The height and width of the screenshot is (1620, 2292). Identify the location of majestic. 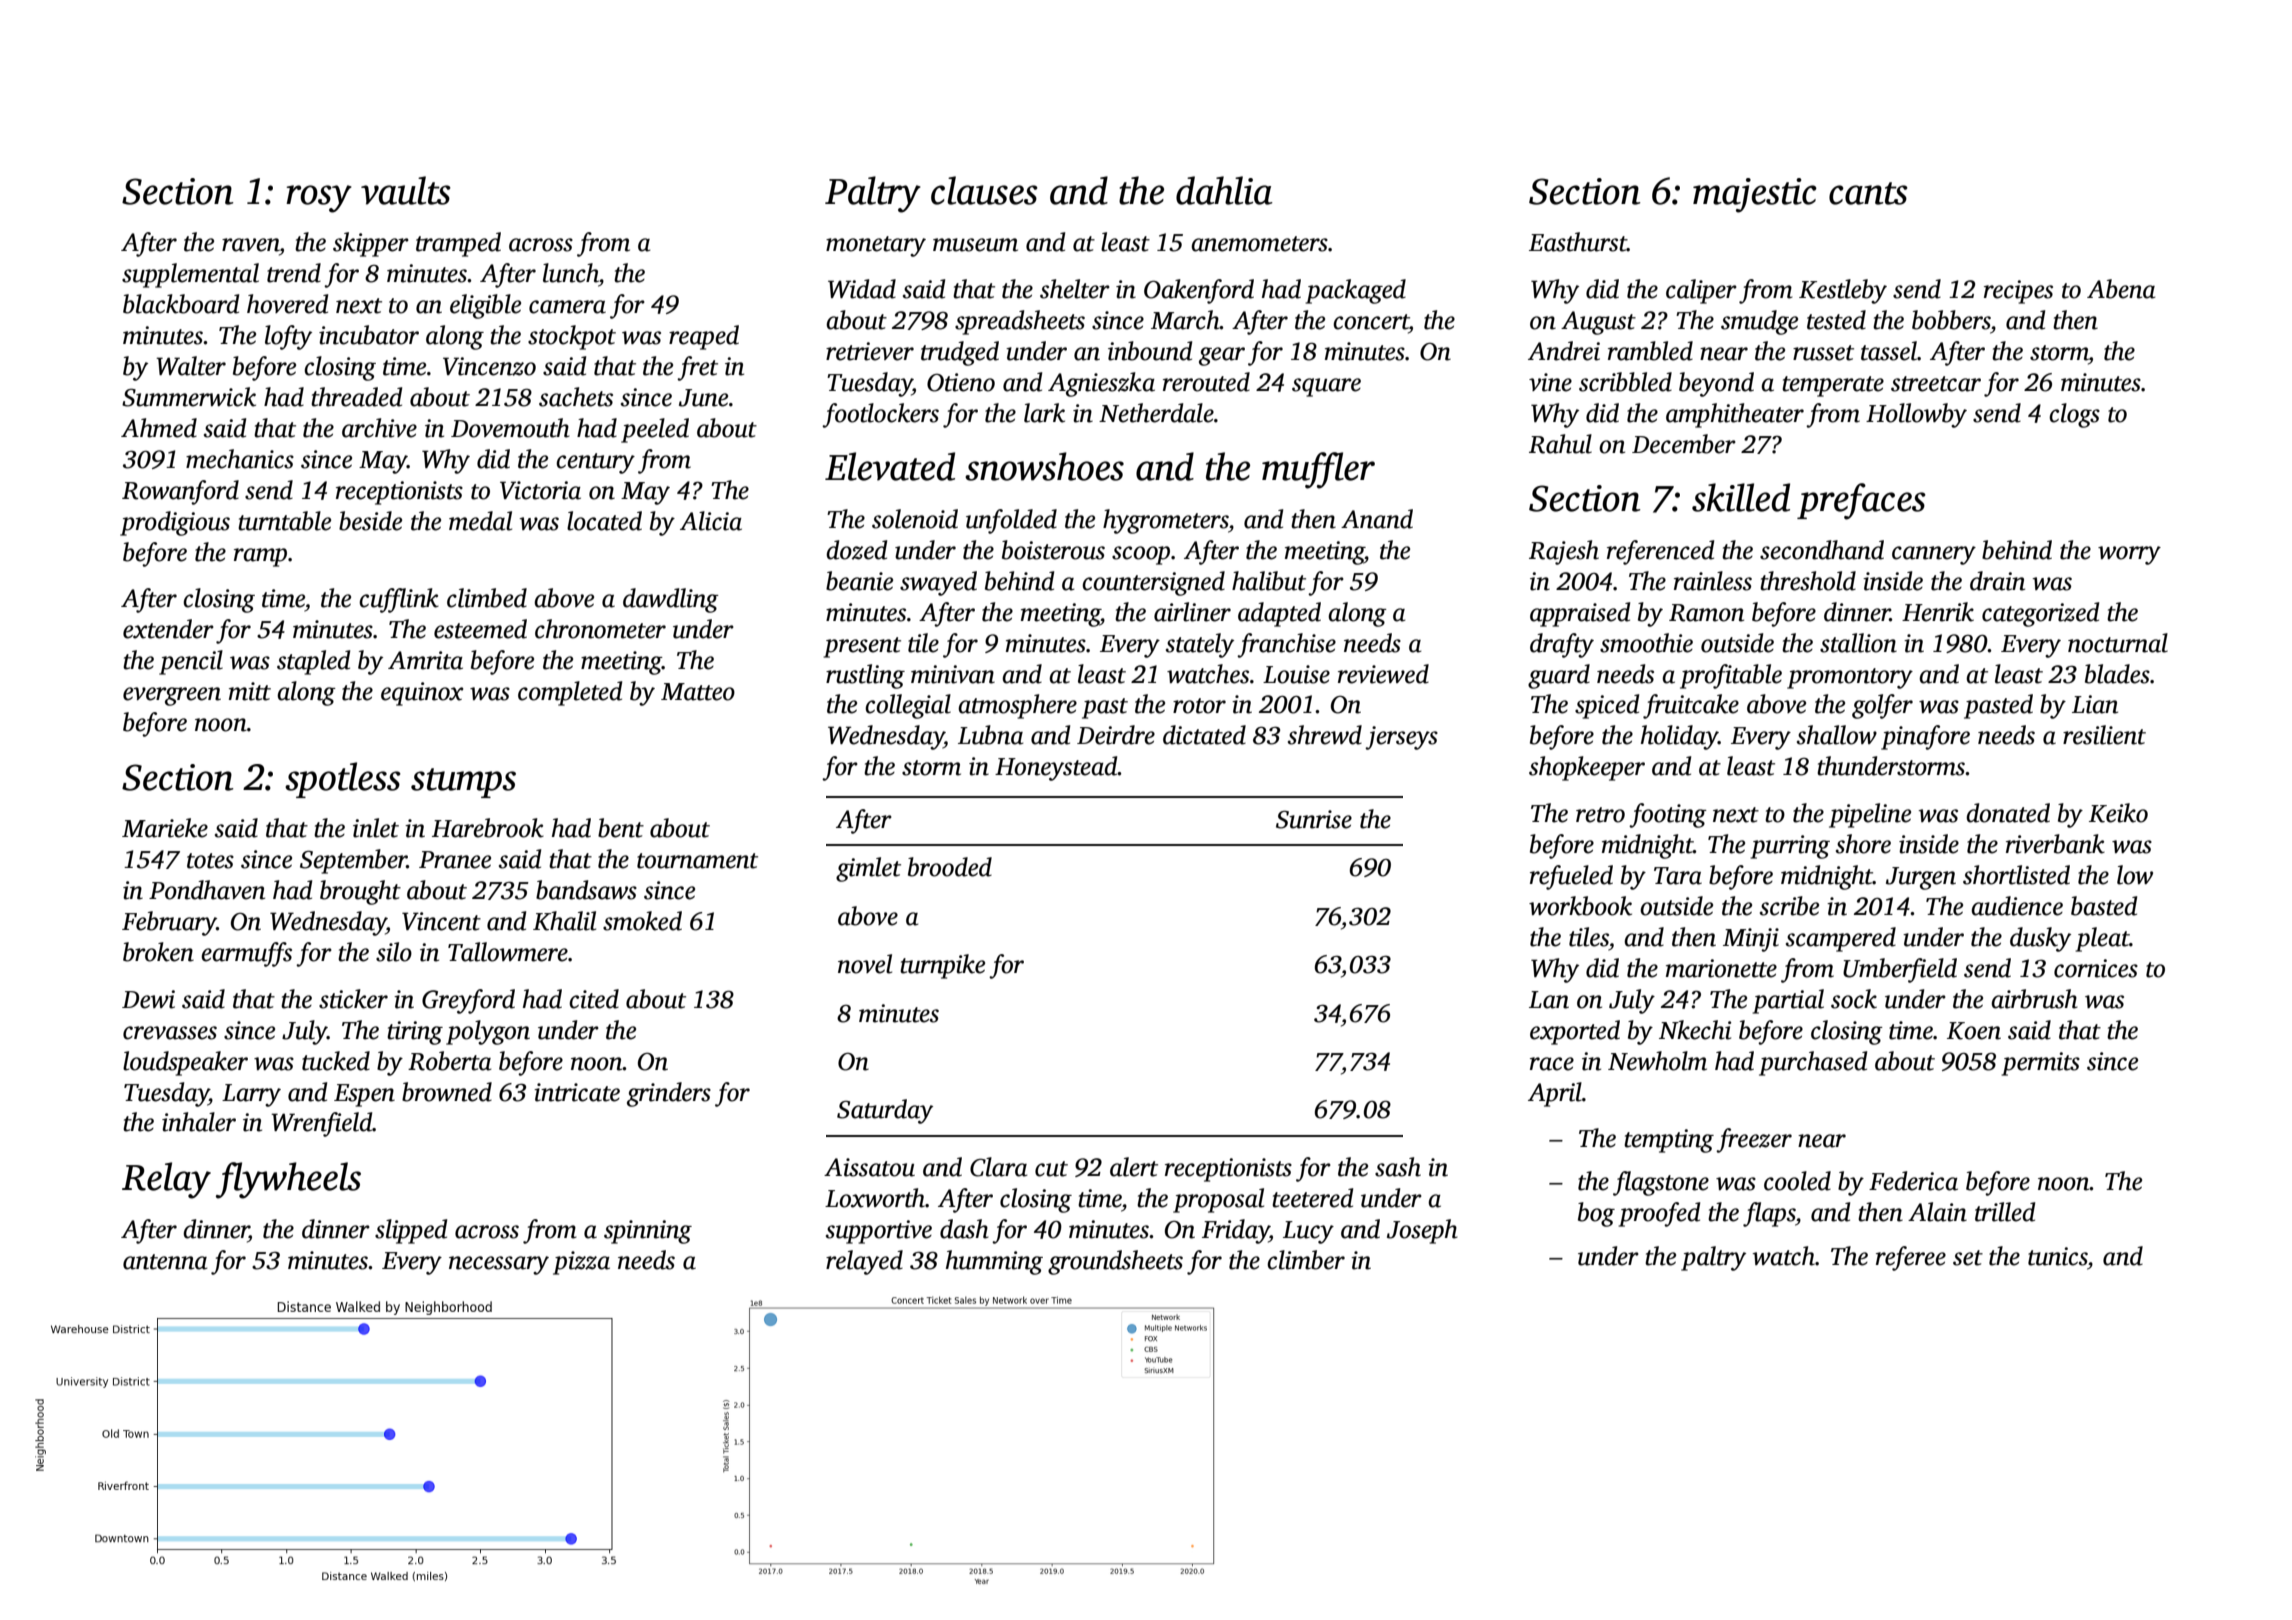
(1755, 195).
